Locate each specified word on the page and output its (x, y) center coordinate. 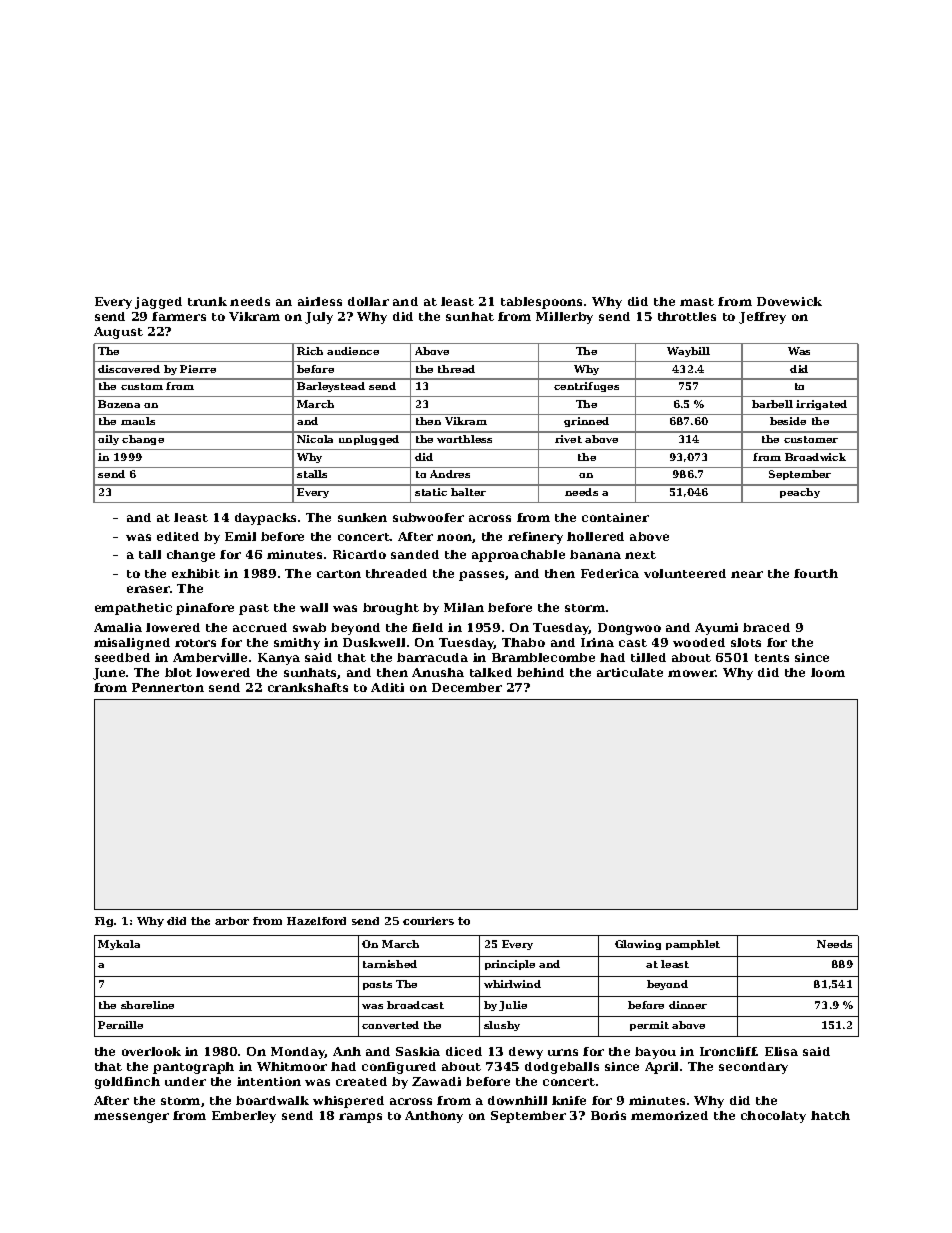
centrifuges (586, 387)
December (467, 687)
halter (468, 492)
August (118, 333)
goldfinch (127, 1083)
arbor (232, 921)
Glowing (638, 945)
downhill (517, 1100)
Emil (240, 536)
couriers (428, 921)
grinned (586, 422)
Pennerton (168, 687)
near (747, 574)
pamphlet (693, 945)
